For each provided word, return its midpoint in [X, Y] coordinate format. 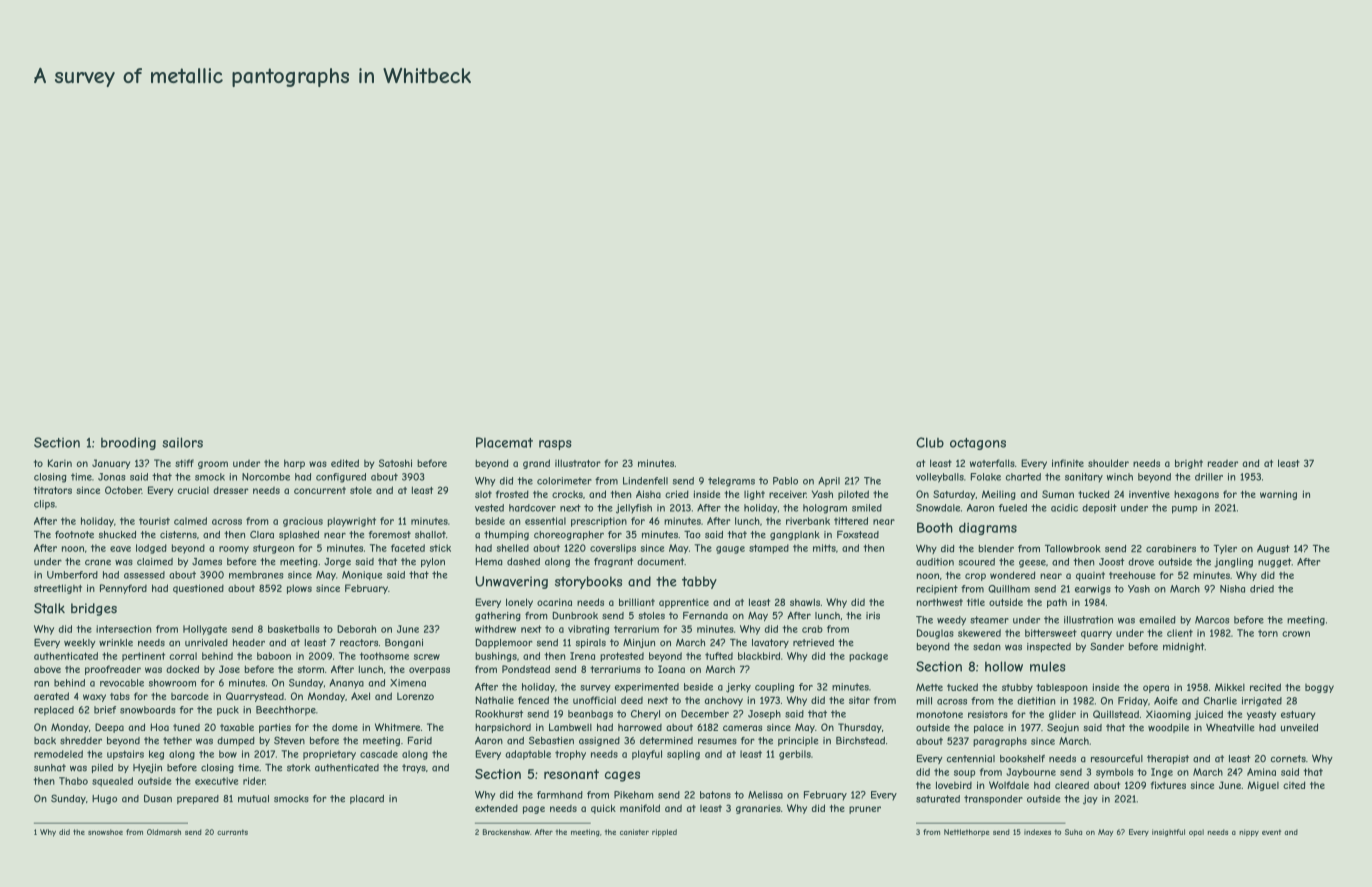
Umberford [72, 575]
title [976, 602]
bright [1189, 464]
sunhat [50, 768]
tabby [699, 582]
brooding [128, 443]
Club [930, 442]
